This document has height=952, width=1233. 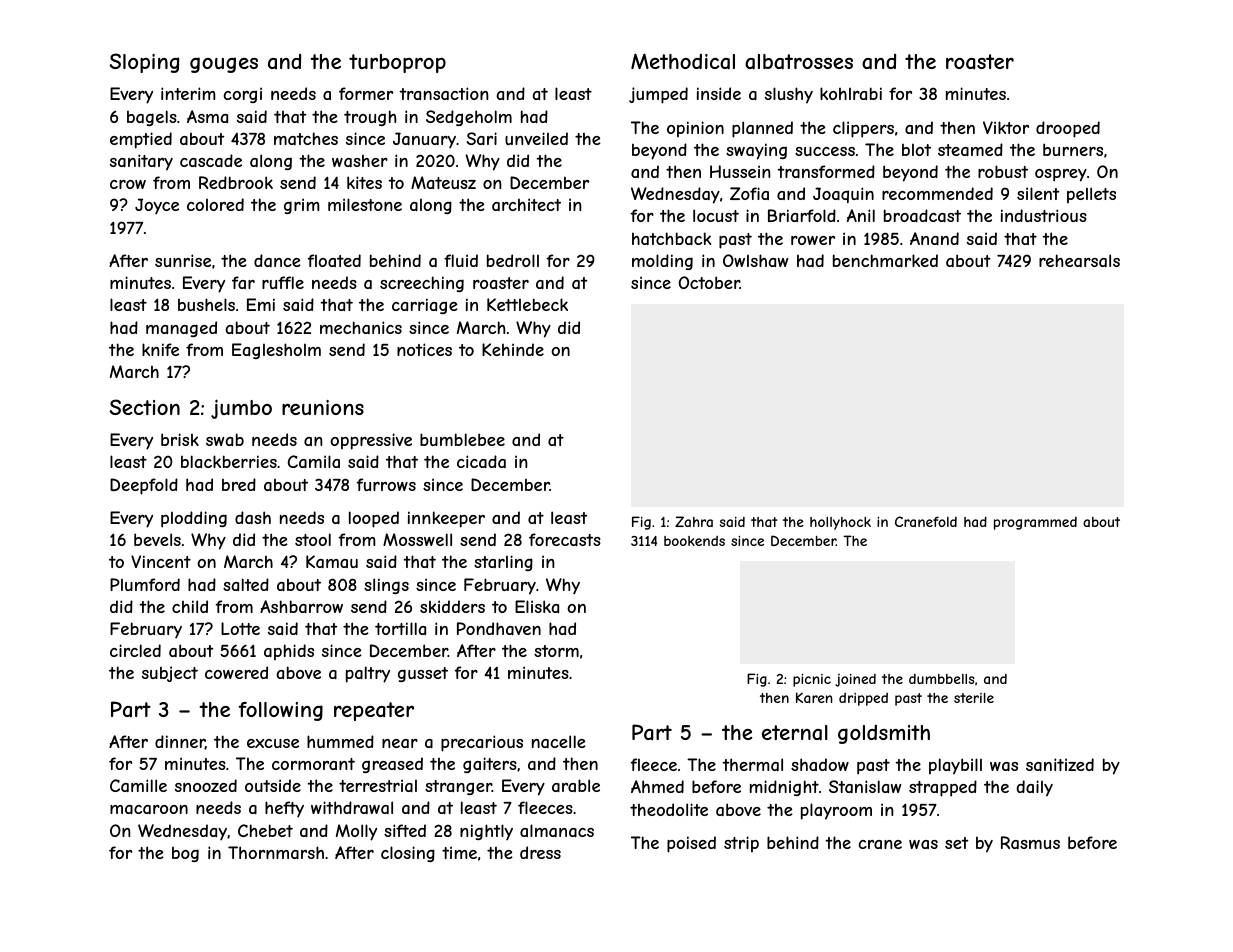 What do you see at coordinates (669, 809) in the document?
I see `theodolite` at bounding box center [669, 809].
